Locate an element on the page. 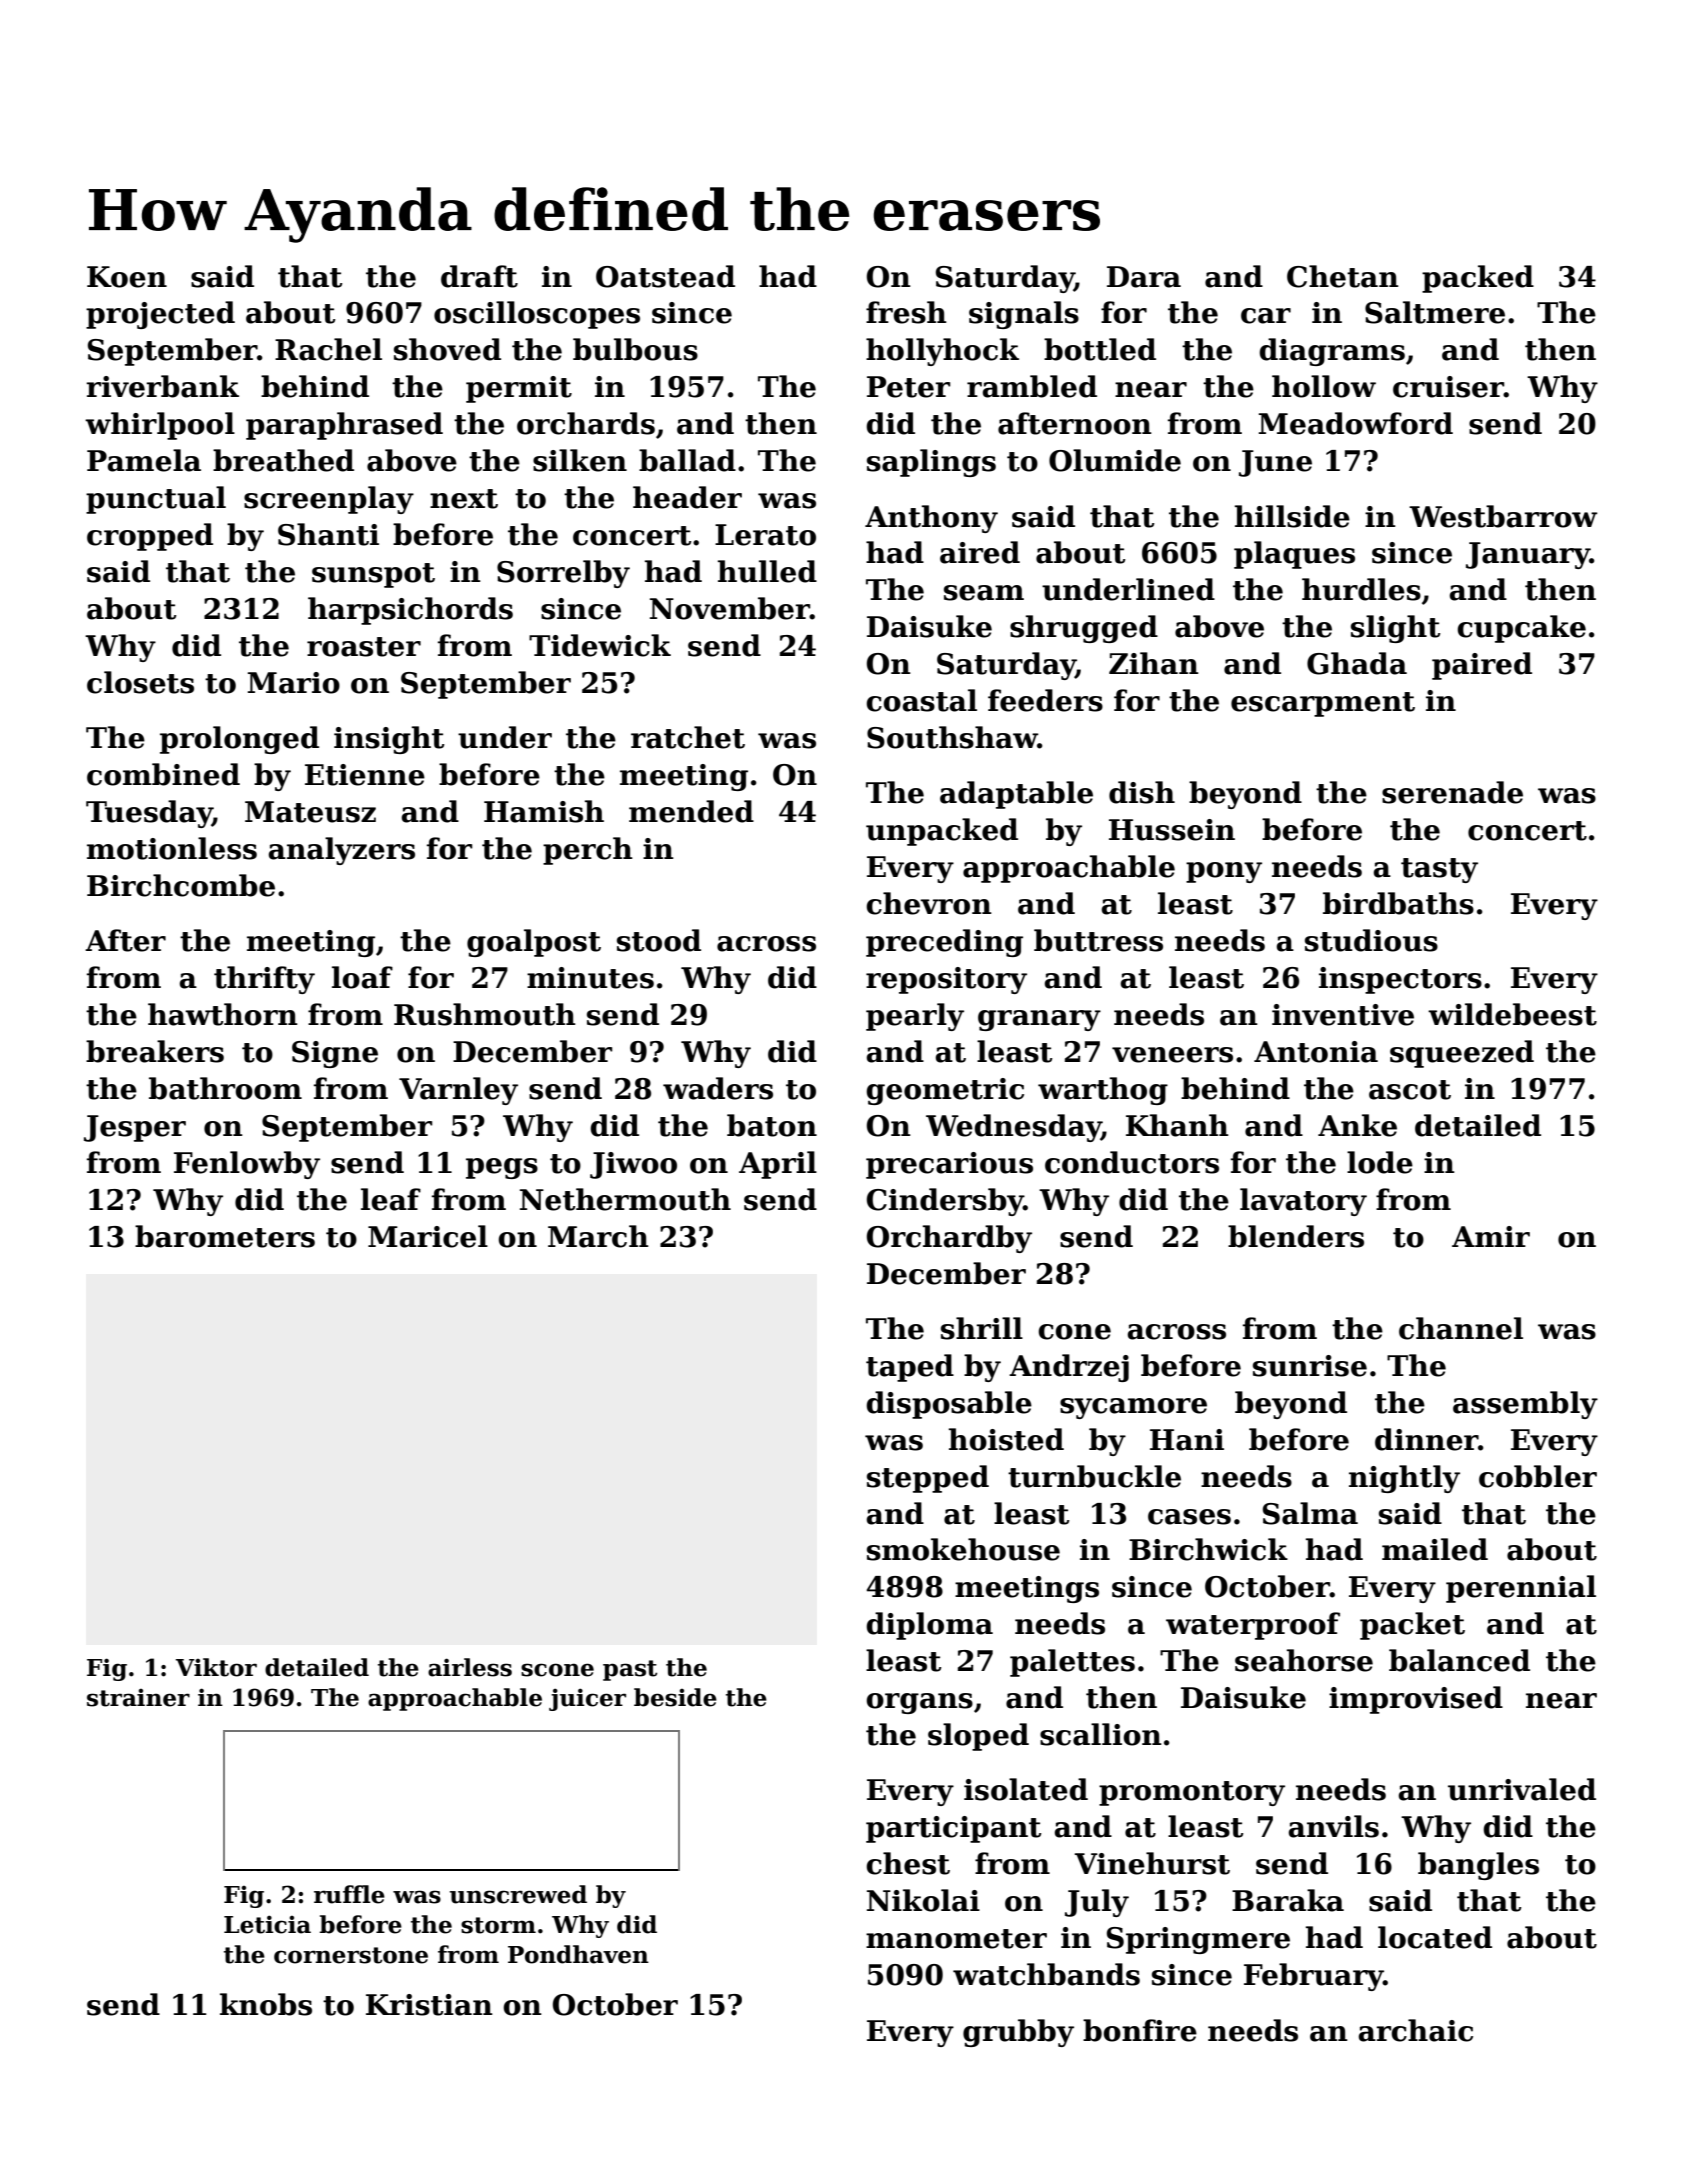 The image size is (1683, 2178). orchards is located at coordinates (586, 423).
